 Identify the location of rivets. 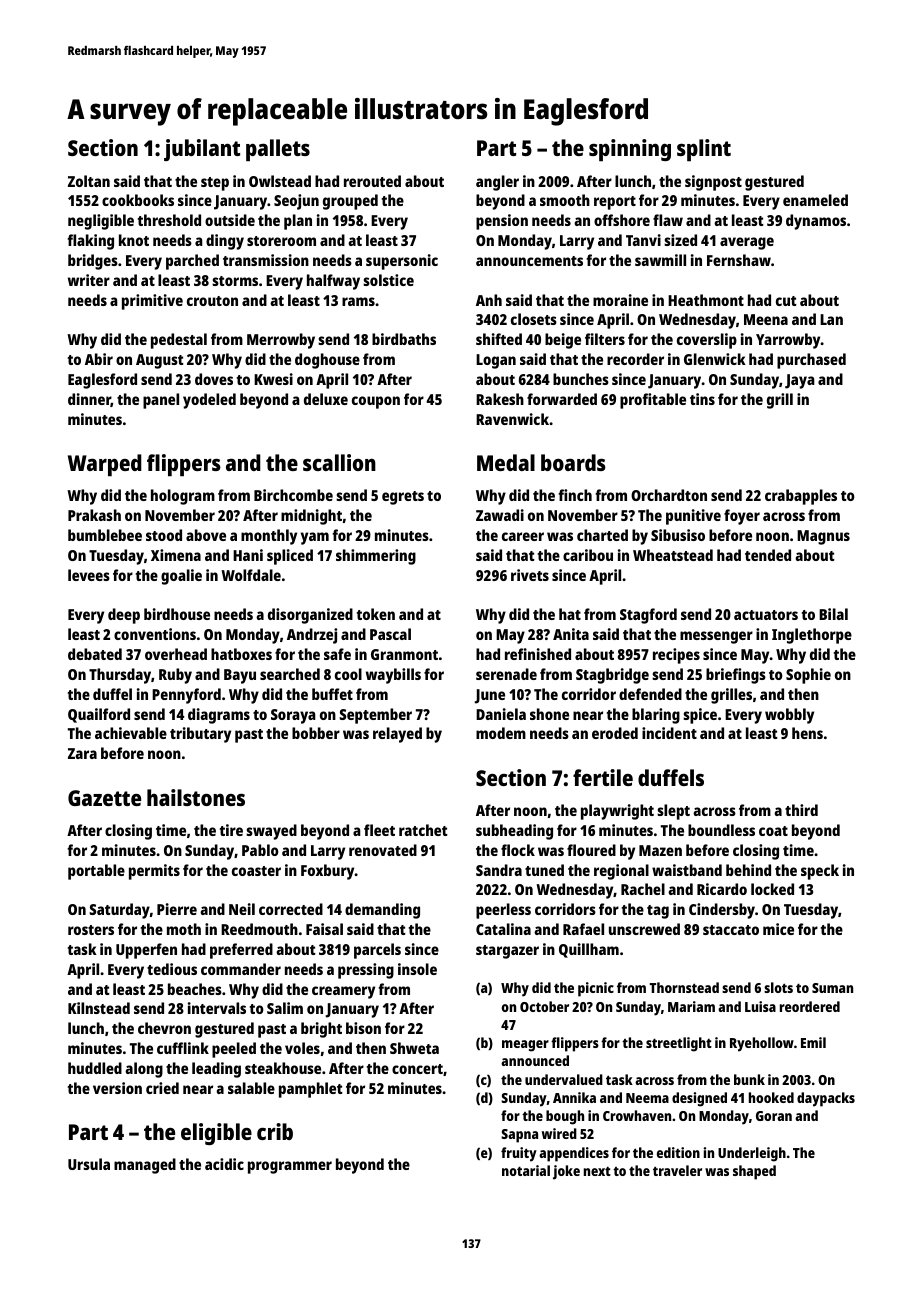
(530, 575).
